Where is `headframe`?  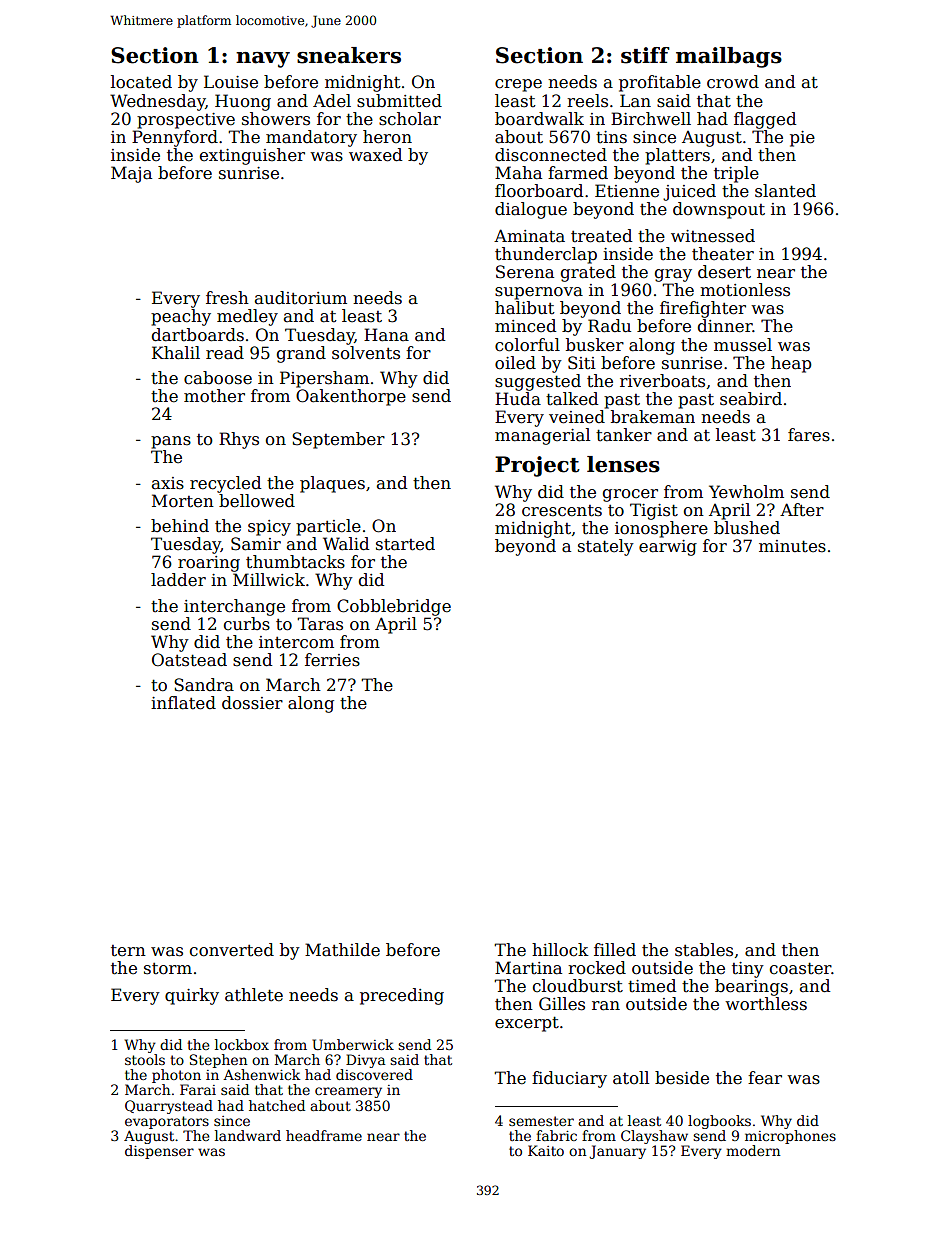 headframe is located at coordinates (324, 1135).
